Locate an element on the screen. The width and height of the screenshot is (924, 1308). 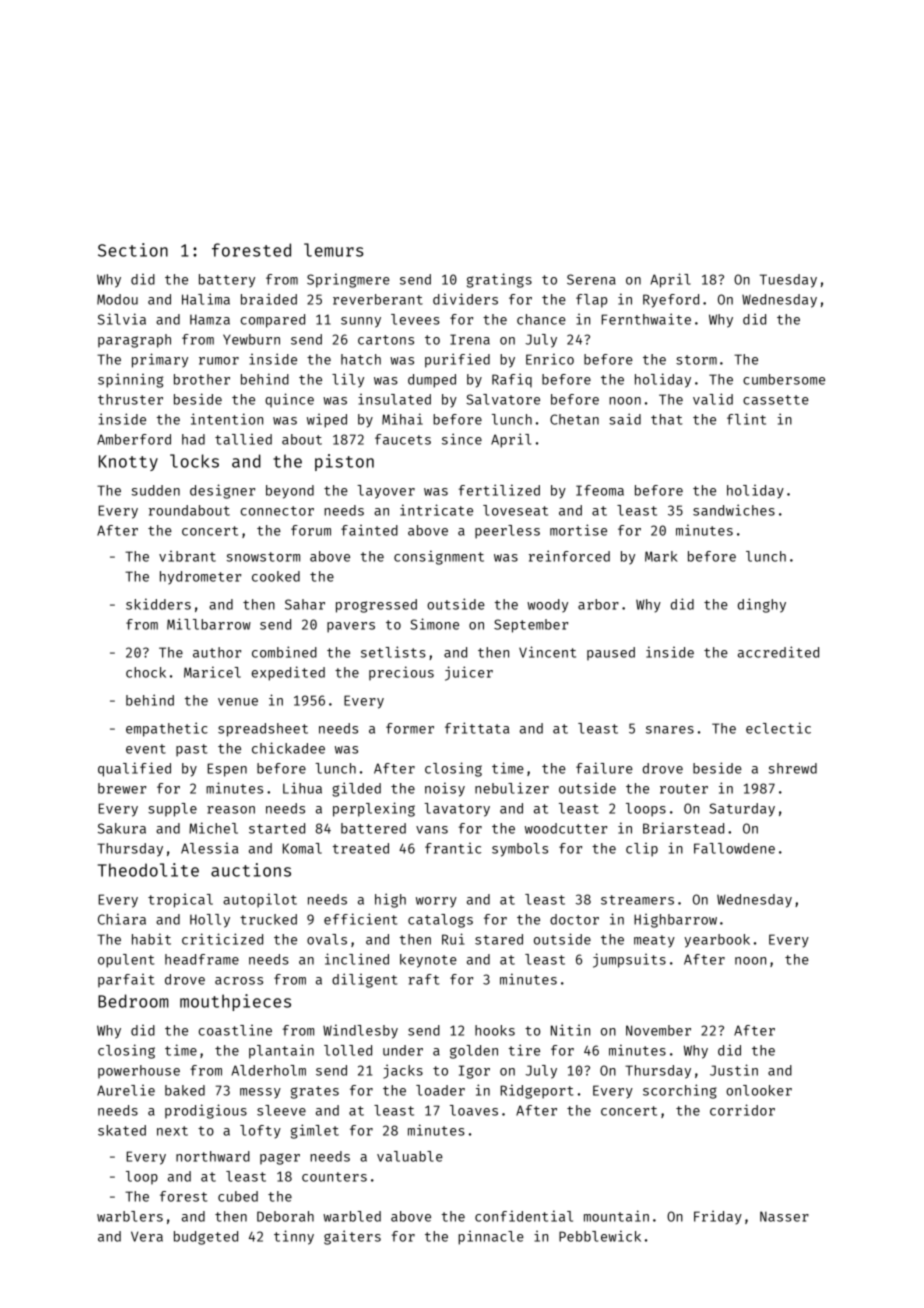
chock is located at coordinates (146, 672).
